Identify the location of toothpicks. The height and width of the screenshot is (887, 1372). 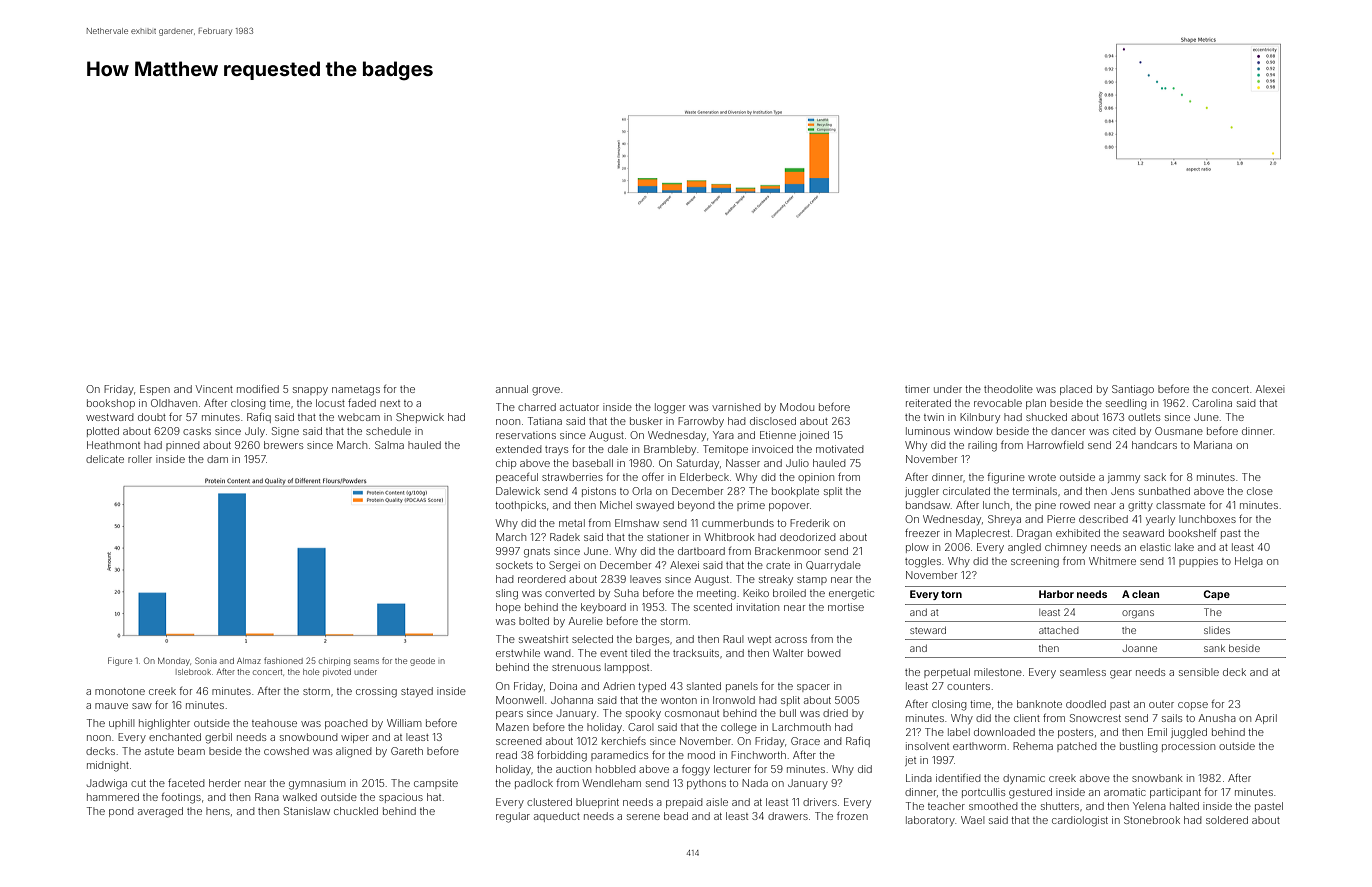
(520, 506).
